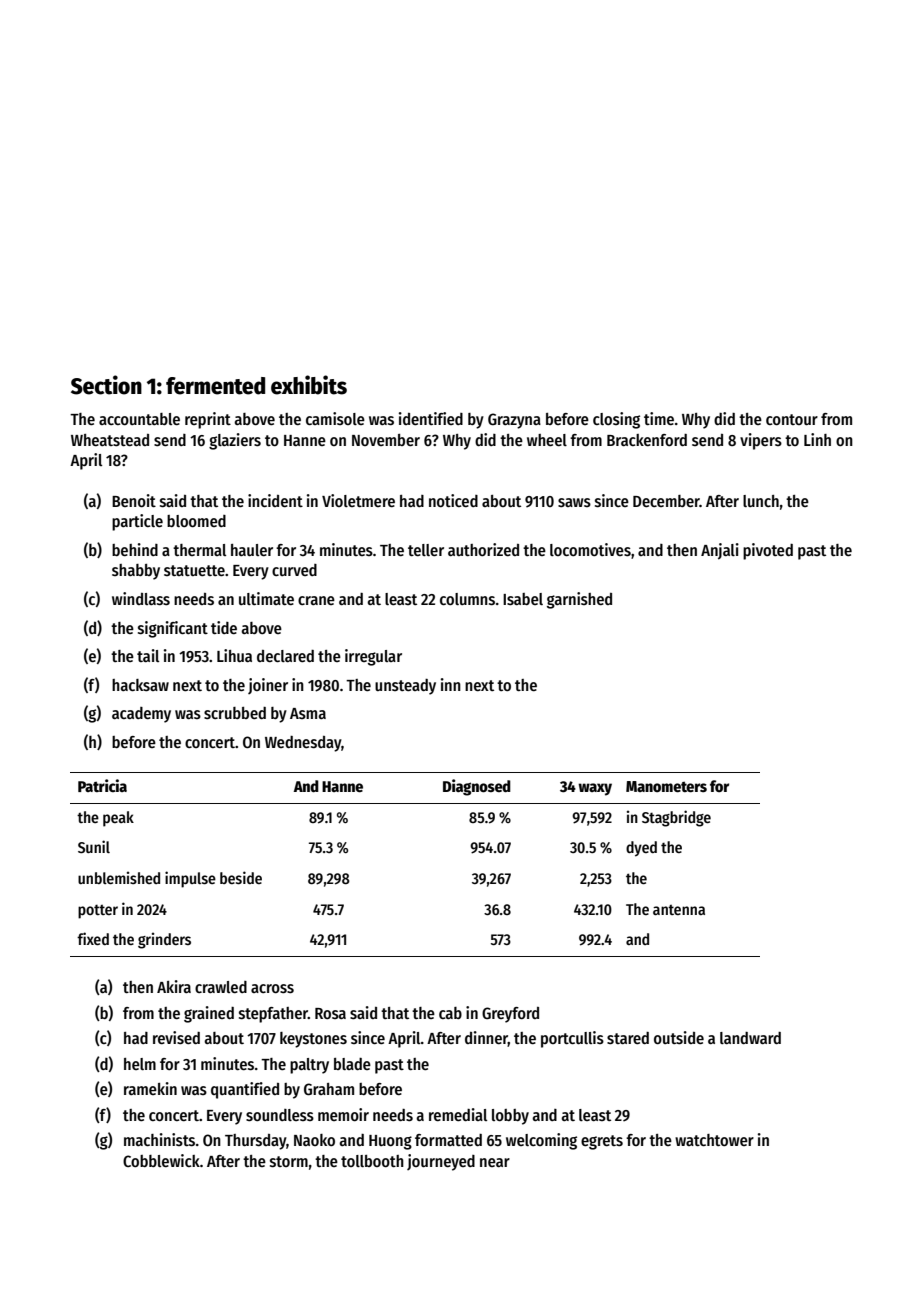 This screenshot has width=924, height=1314. Describe the element at coordinates (275, 500) in the screenshot. I see `incident` at that location.
